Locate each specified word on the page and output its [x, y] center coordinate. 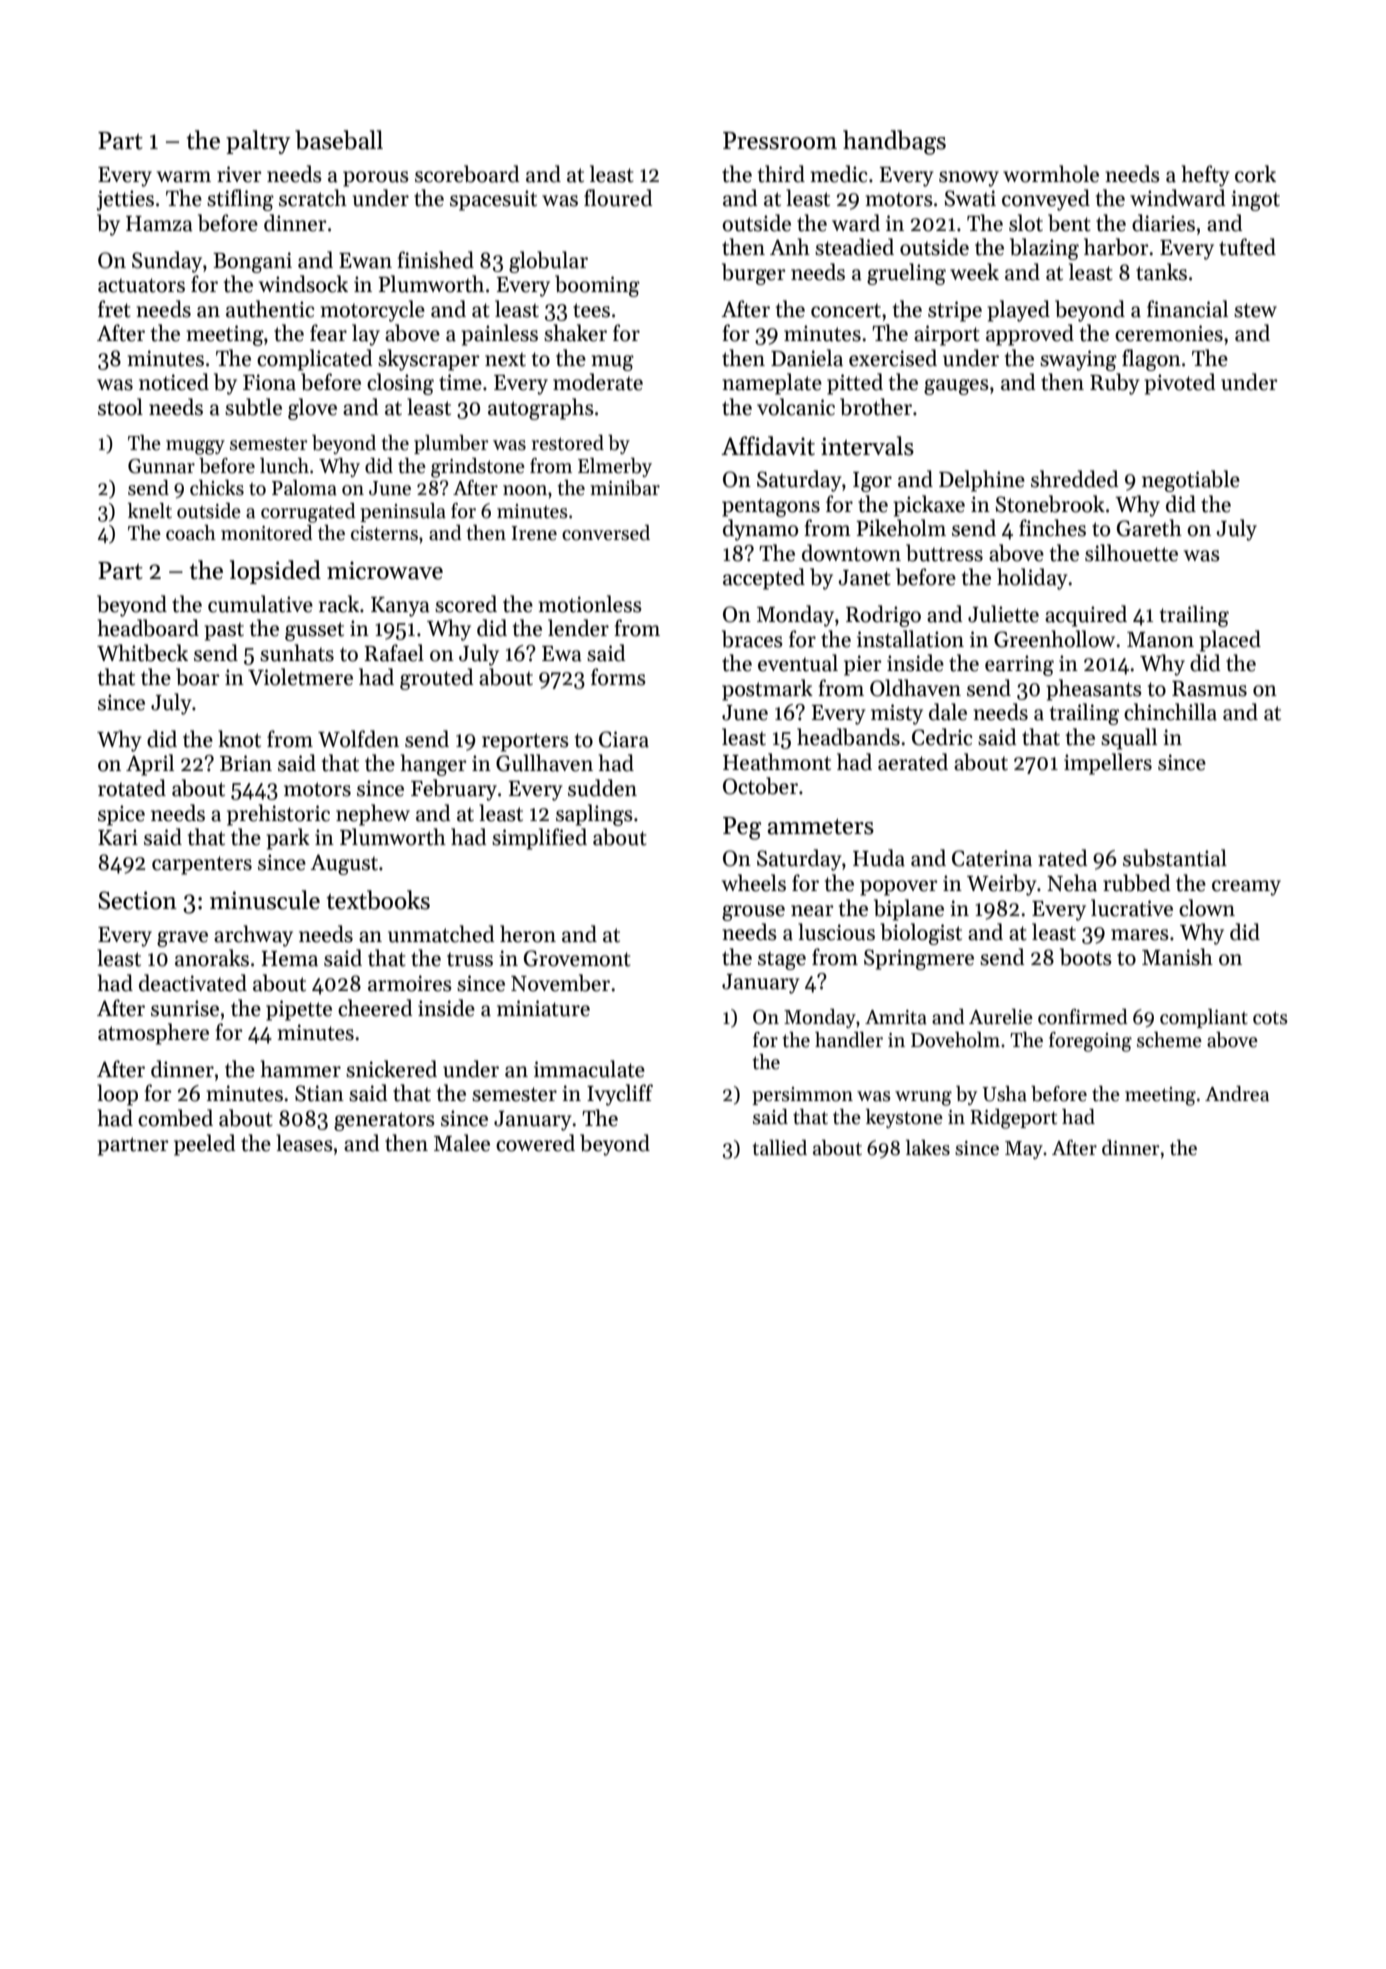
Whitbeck [142, 653]
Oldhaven [915, 688]
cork [1255, 174]
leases [304, 1143]
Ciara [624, 739]
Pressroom [780, 141]
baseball [339, 140]
